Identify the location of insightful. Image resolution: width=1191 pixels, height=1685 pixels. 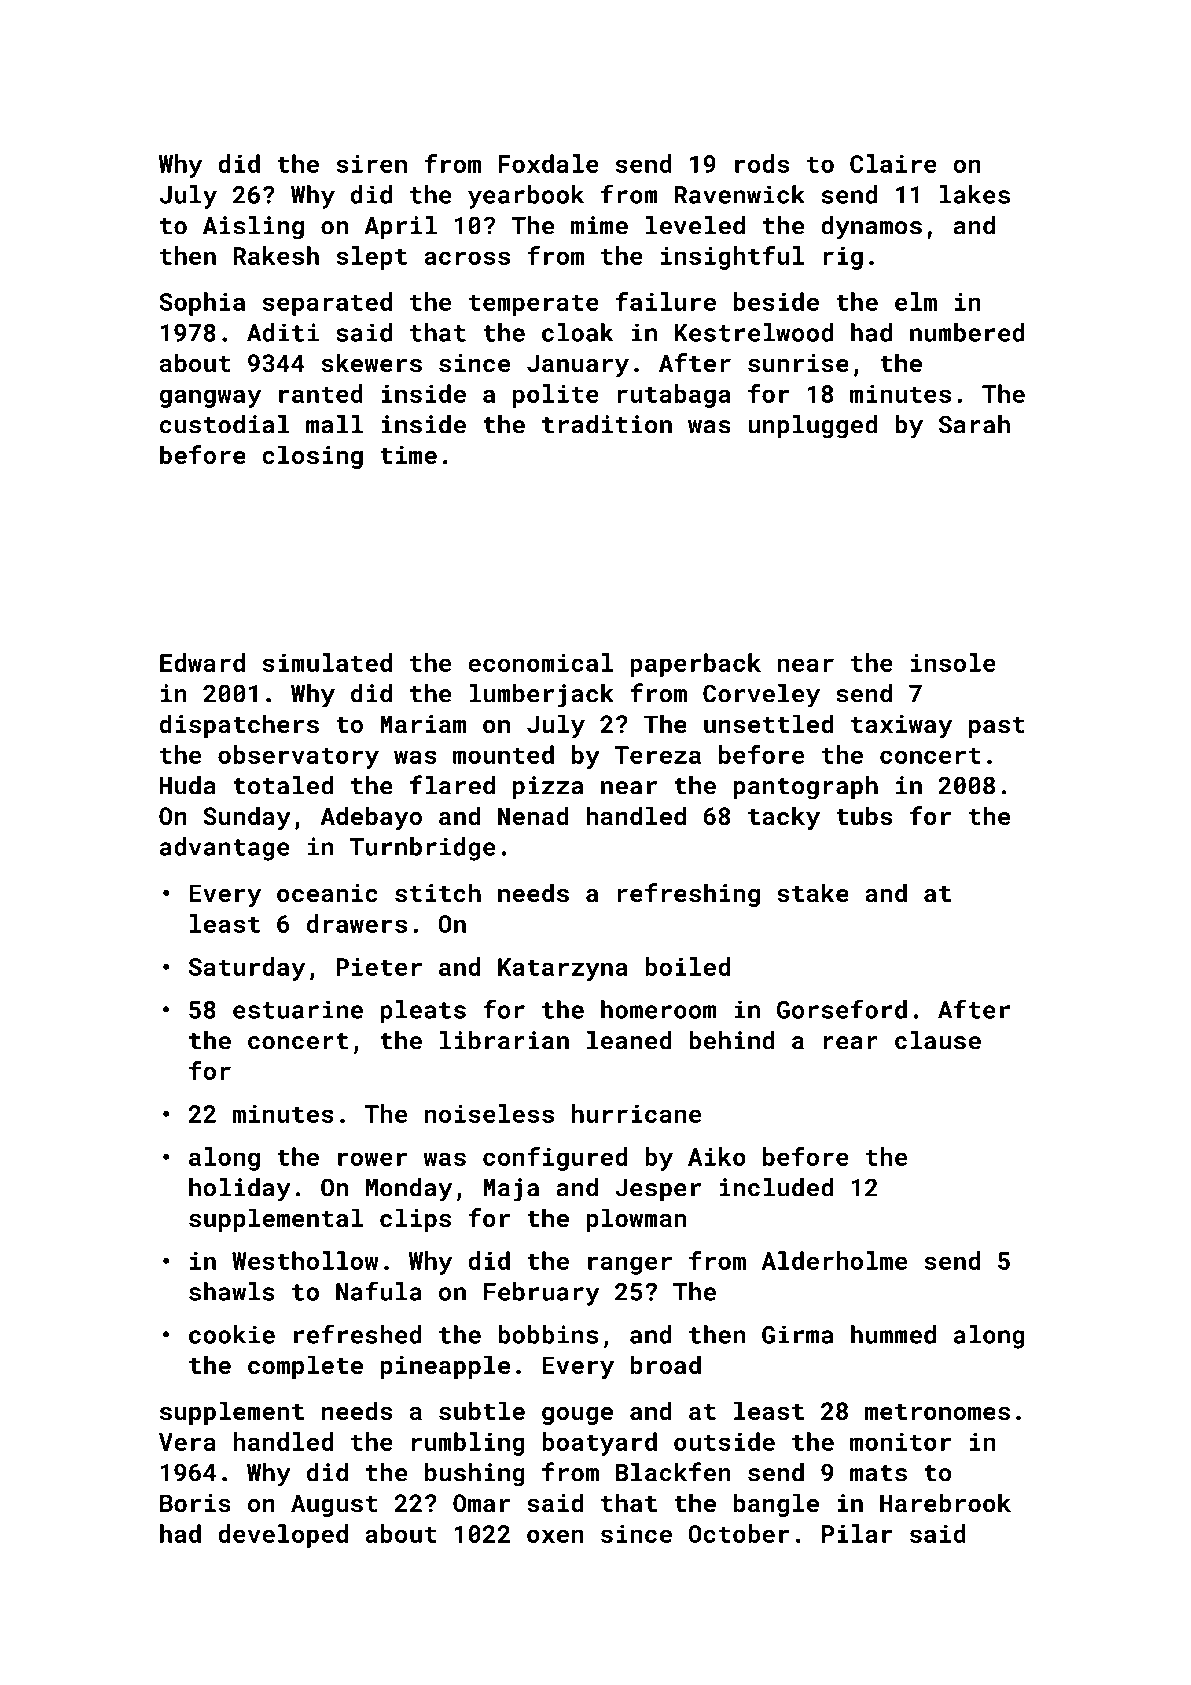
(732, 258).
